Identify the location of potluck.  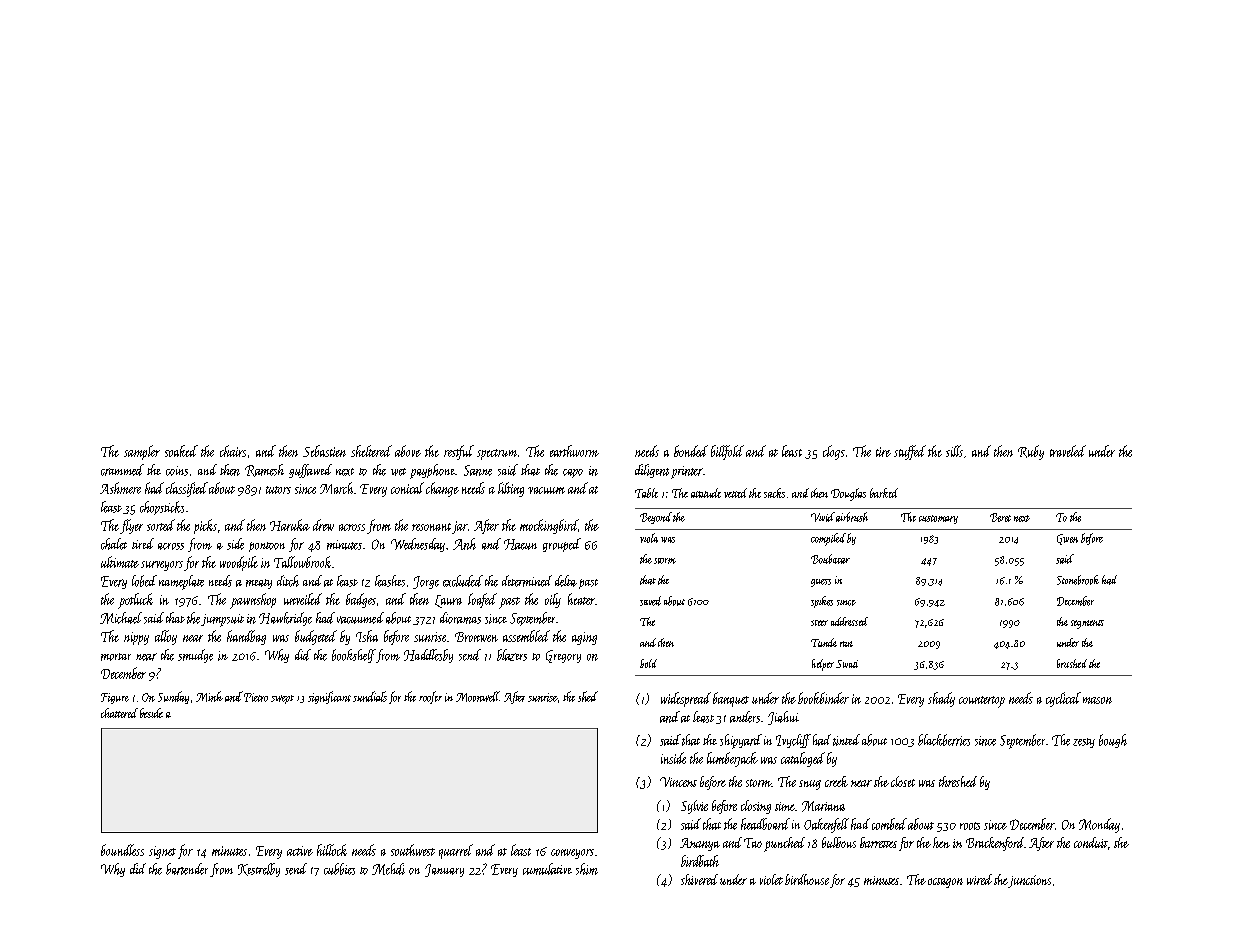
(135, 601).
